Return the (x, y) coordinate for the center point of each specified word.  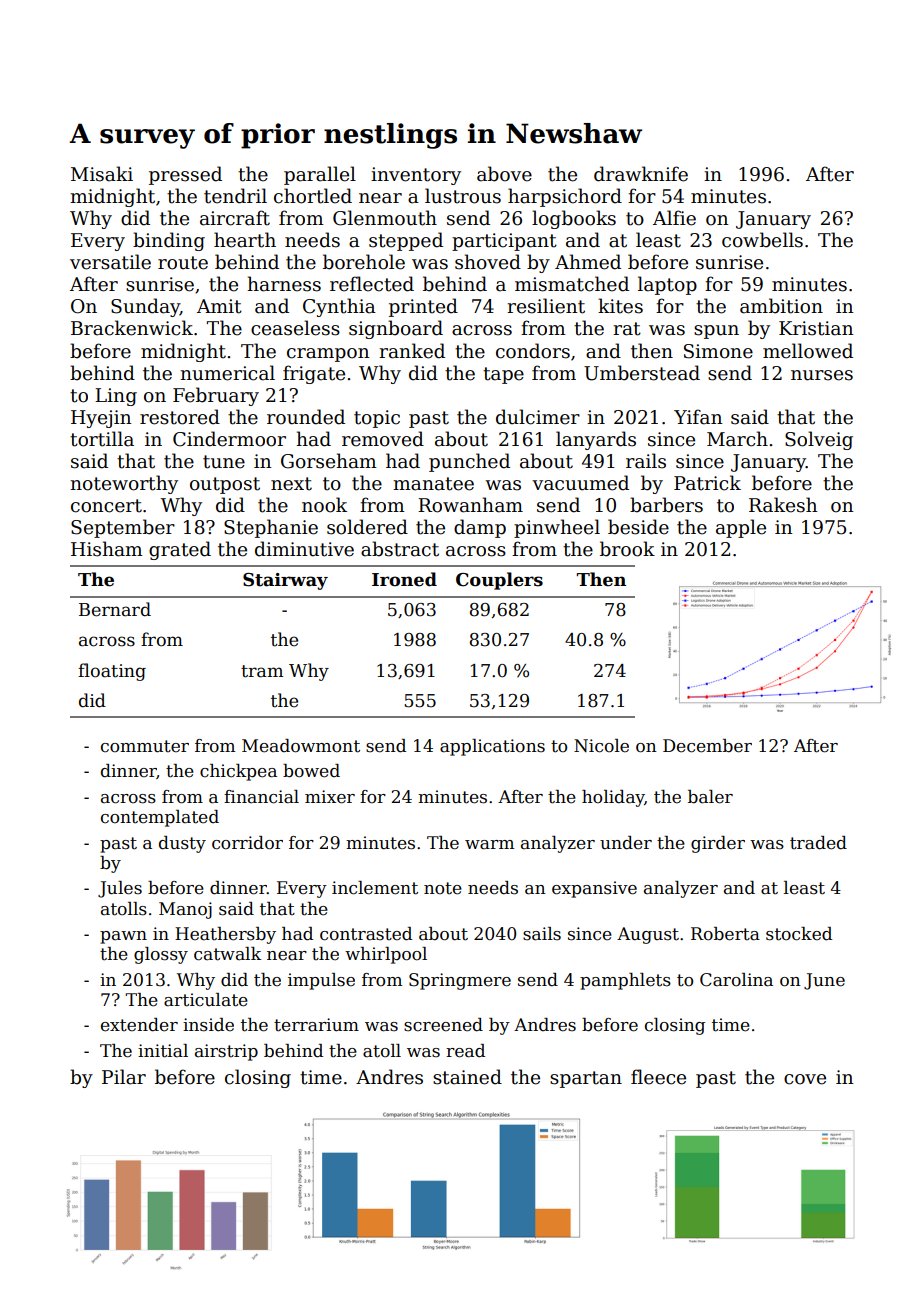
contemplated (160, 818)
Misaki (102, 174)
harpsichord (565, 197)
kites (620, 306)
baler (710, 797)
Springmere (460, 981)
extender (139, 1025)
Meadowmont (301, 746)
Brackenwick (132, 328)
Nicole (601, 746)
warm (489, 845)
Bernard (115, 609)
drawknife (641, 174)
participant (504, 242)
